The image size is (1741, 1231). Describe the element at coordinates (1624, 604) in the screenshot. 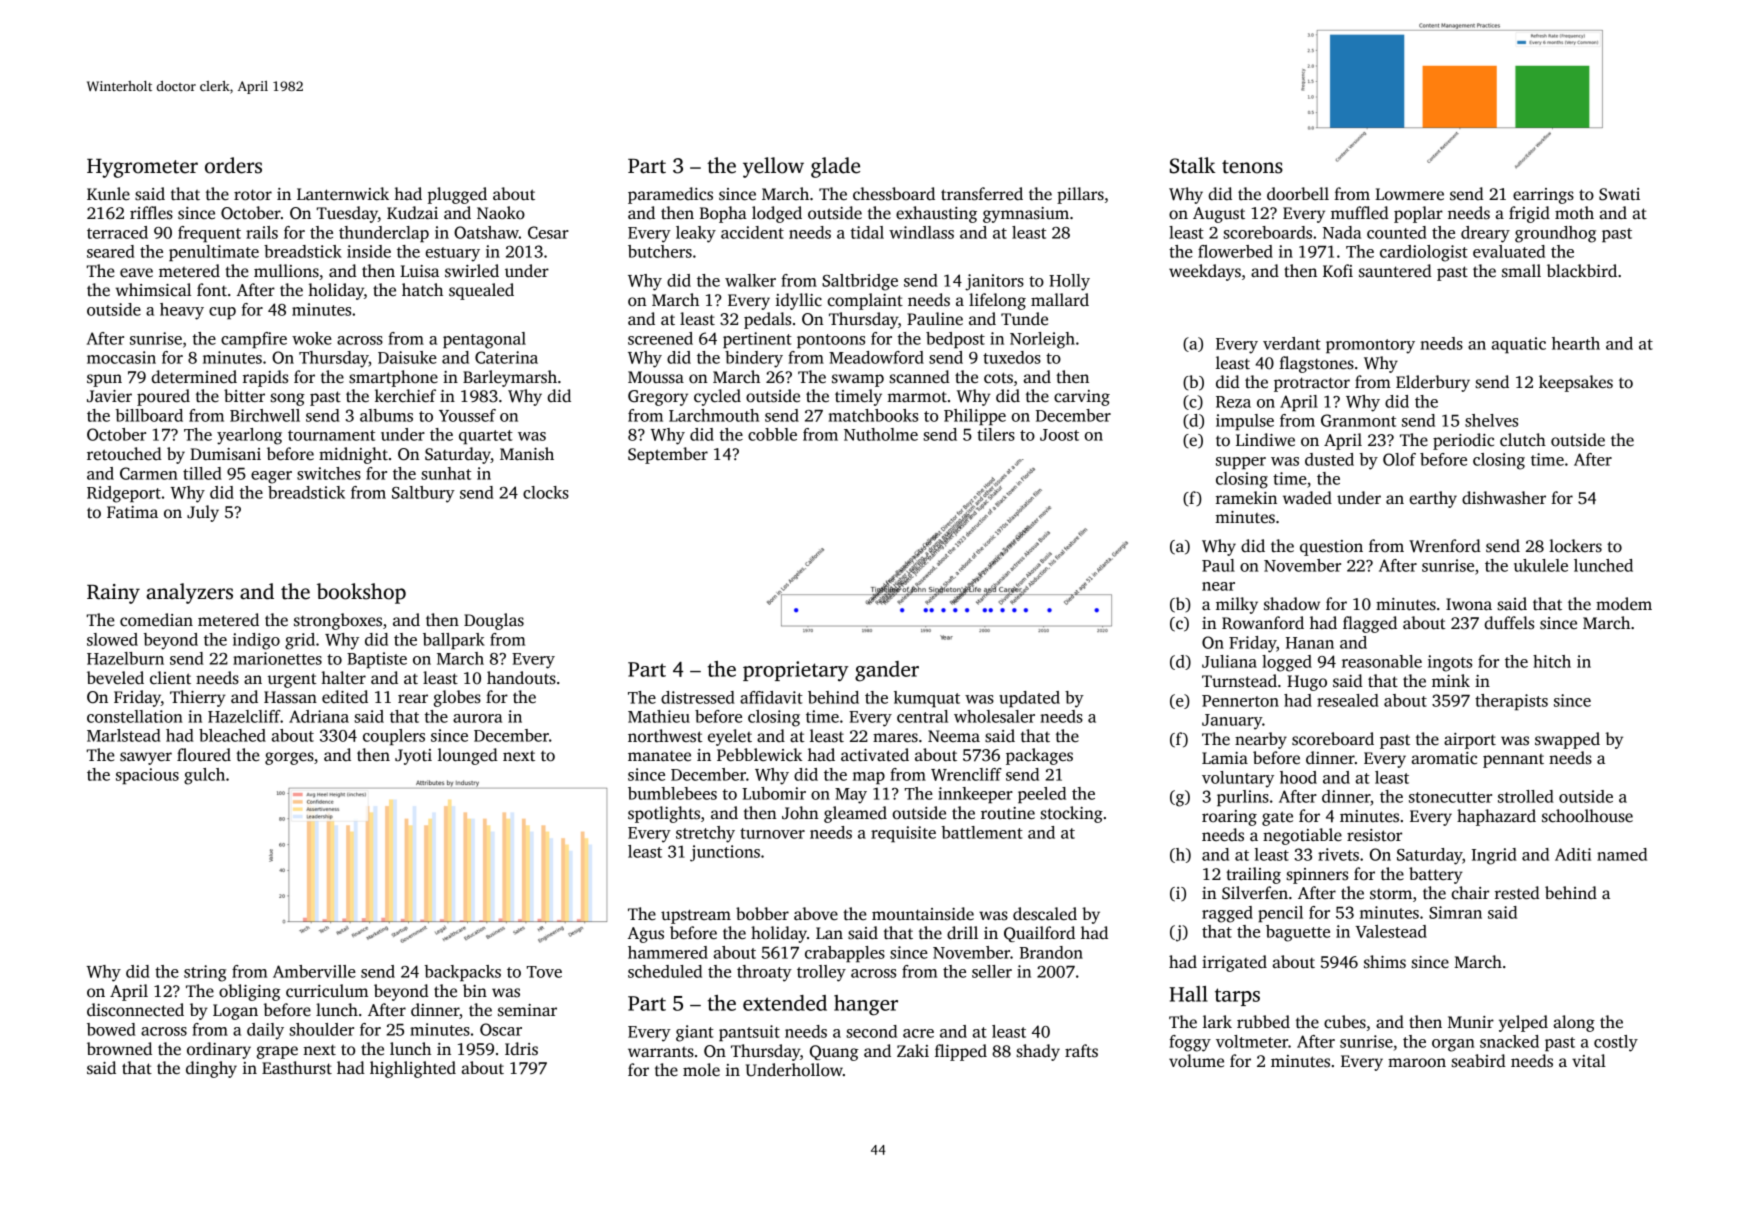

I see `modem` at that location.
